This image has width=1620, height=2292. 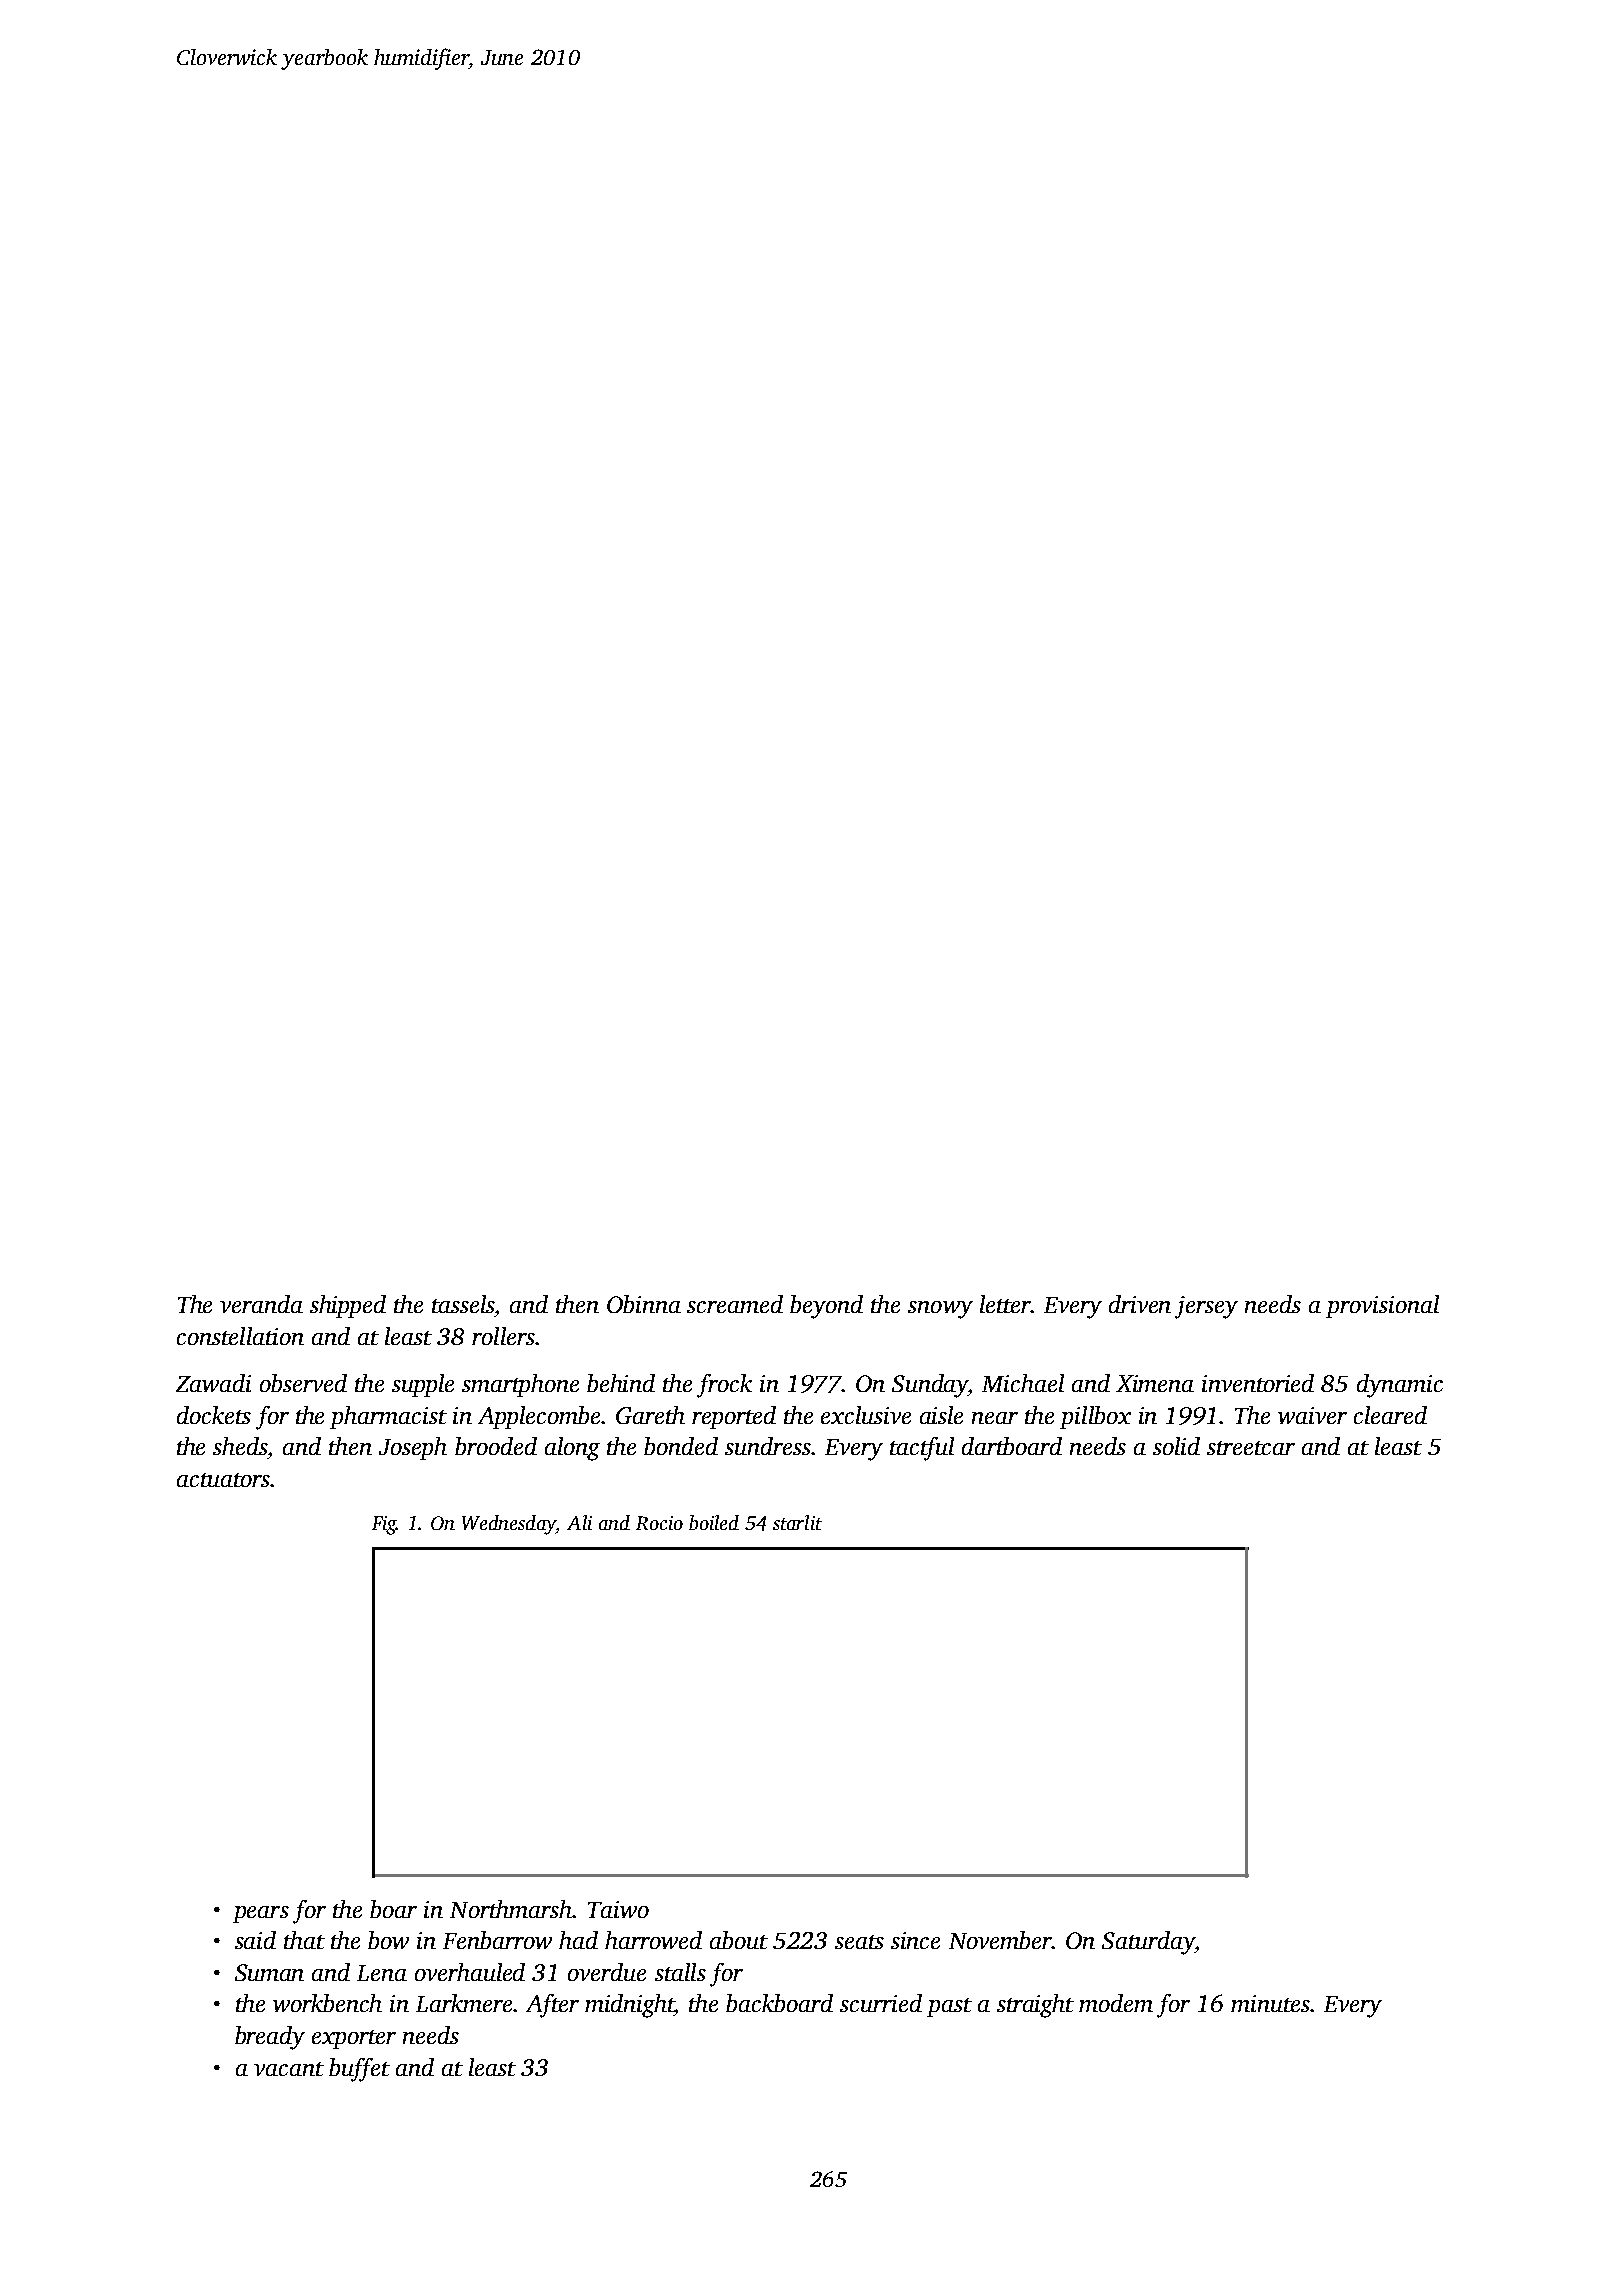 I want to click on bow, so click(x=388, y=1940).
